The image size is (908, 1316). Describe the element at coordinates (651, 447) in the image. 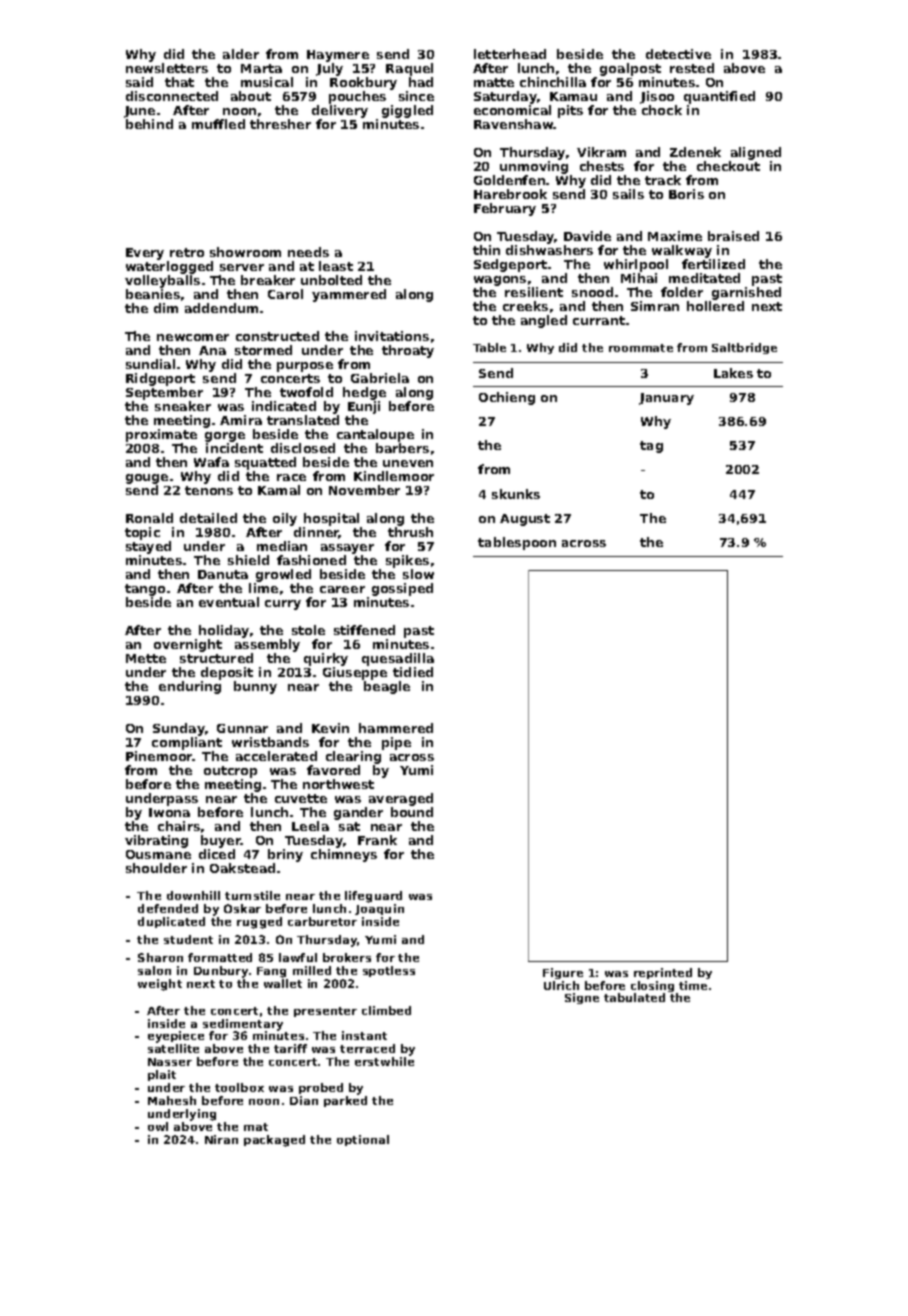

I see `tag` at that location.
